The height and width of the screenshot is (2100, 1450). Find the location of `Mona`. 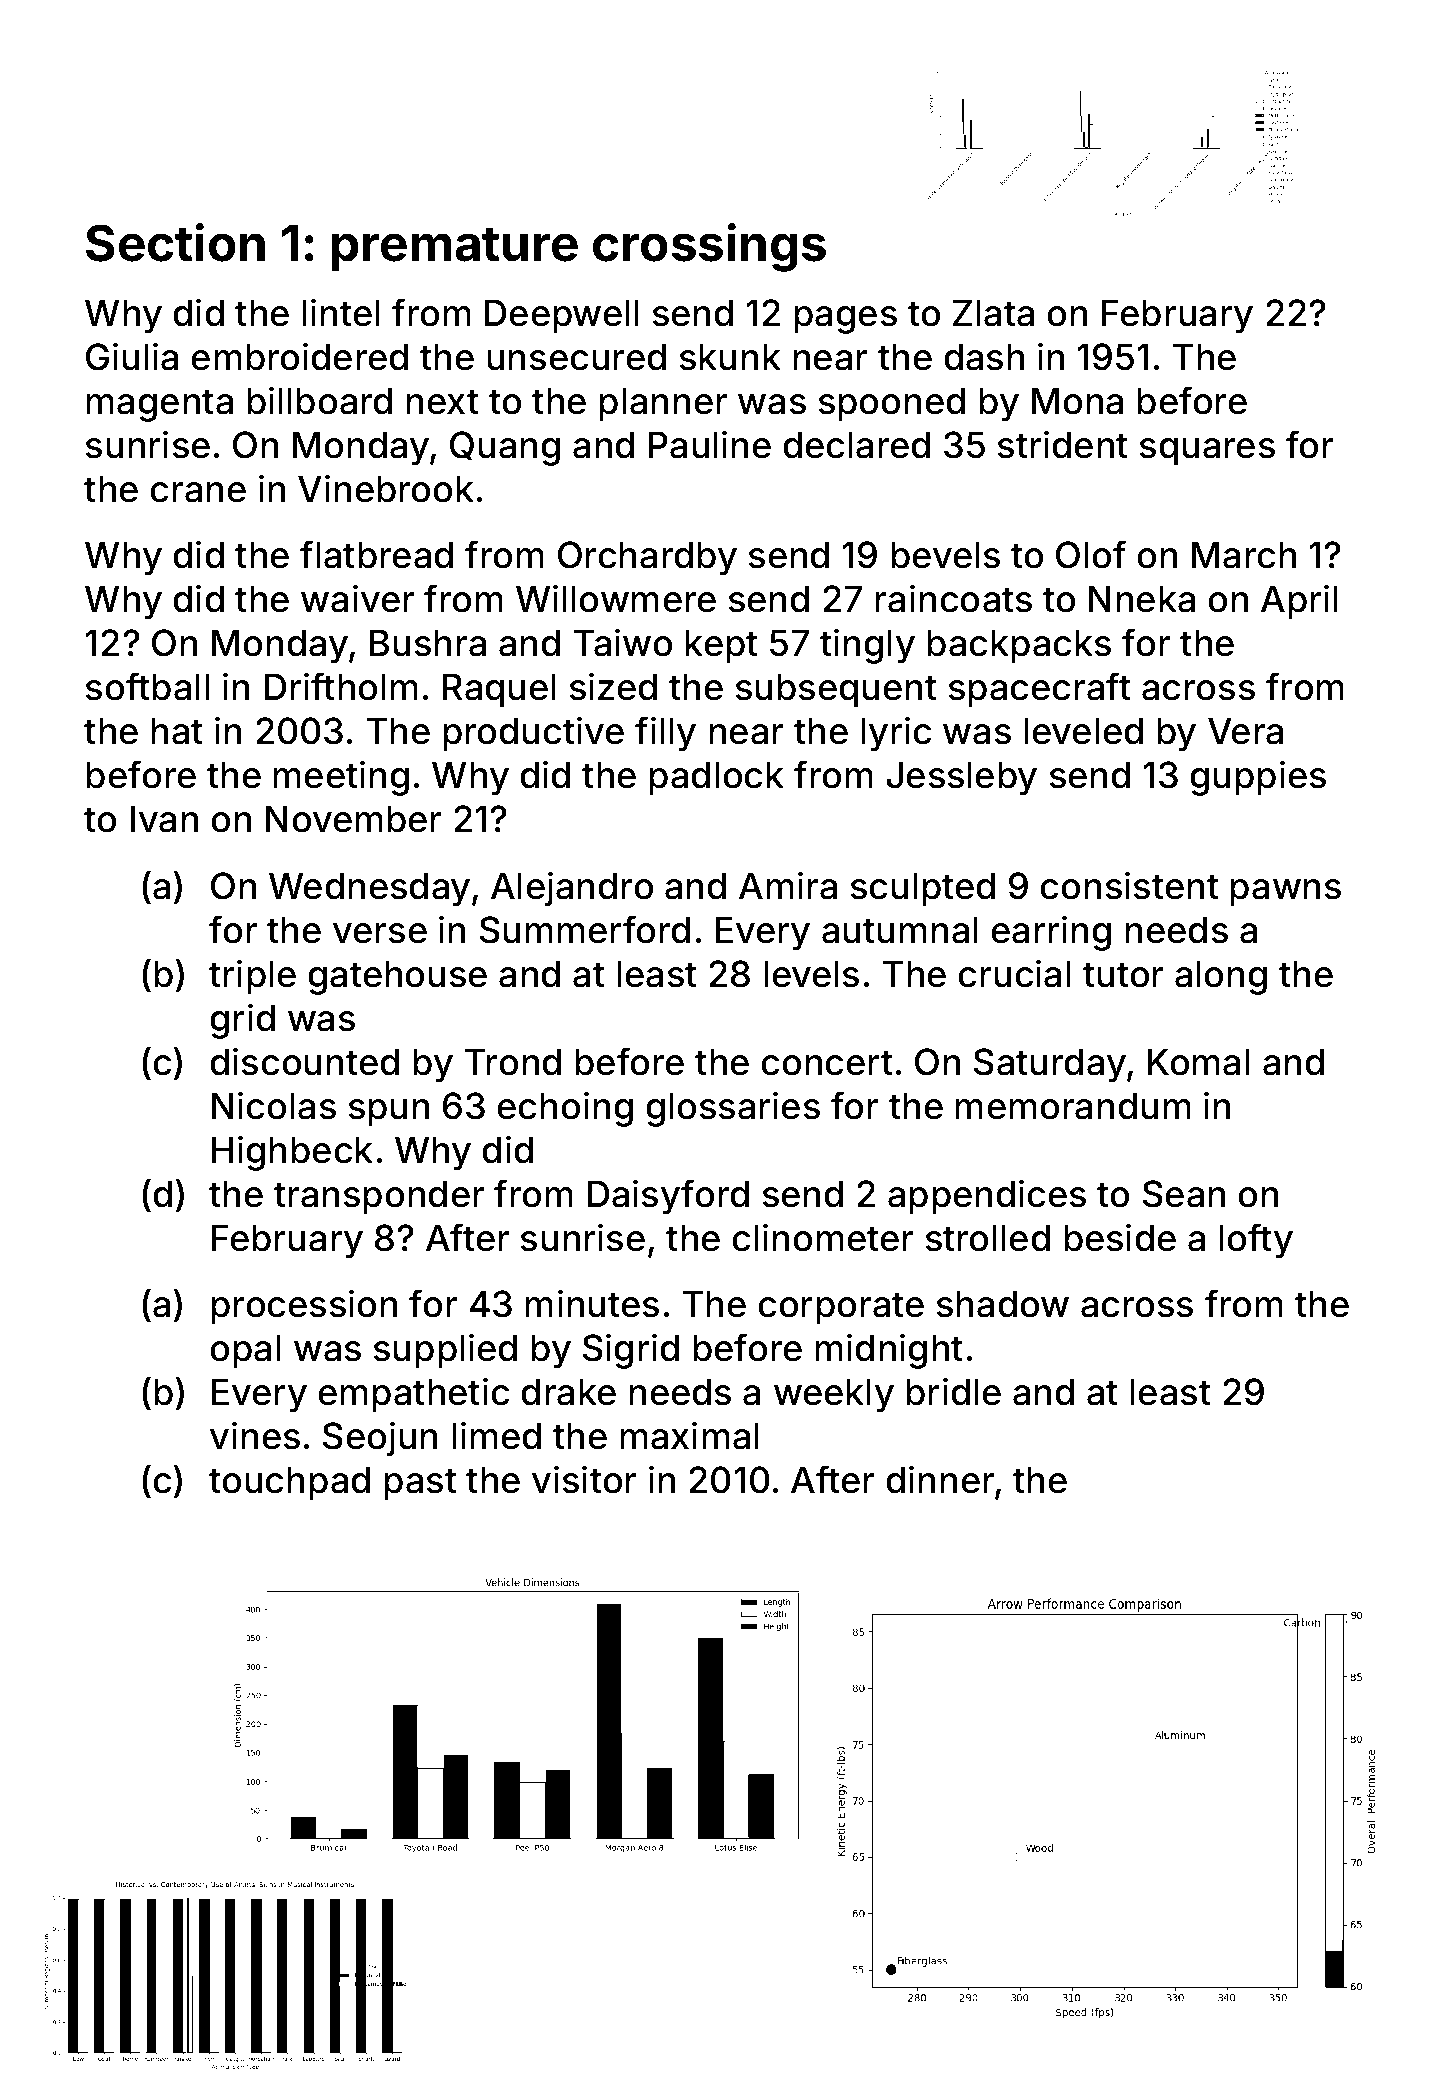

Mona is located at coordinates (1077, 401).
